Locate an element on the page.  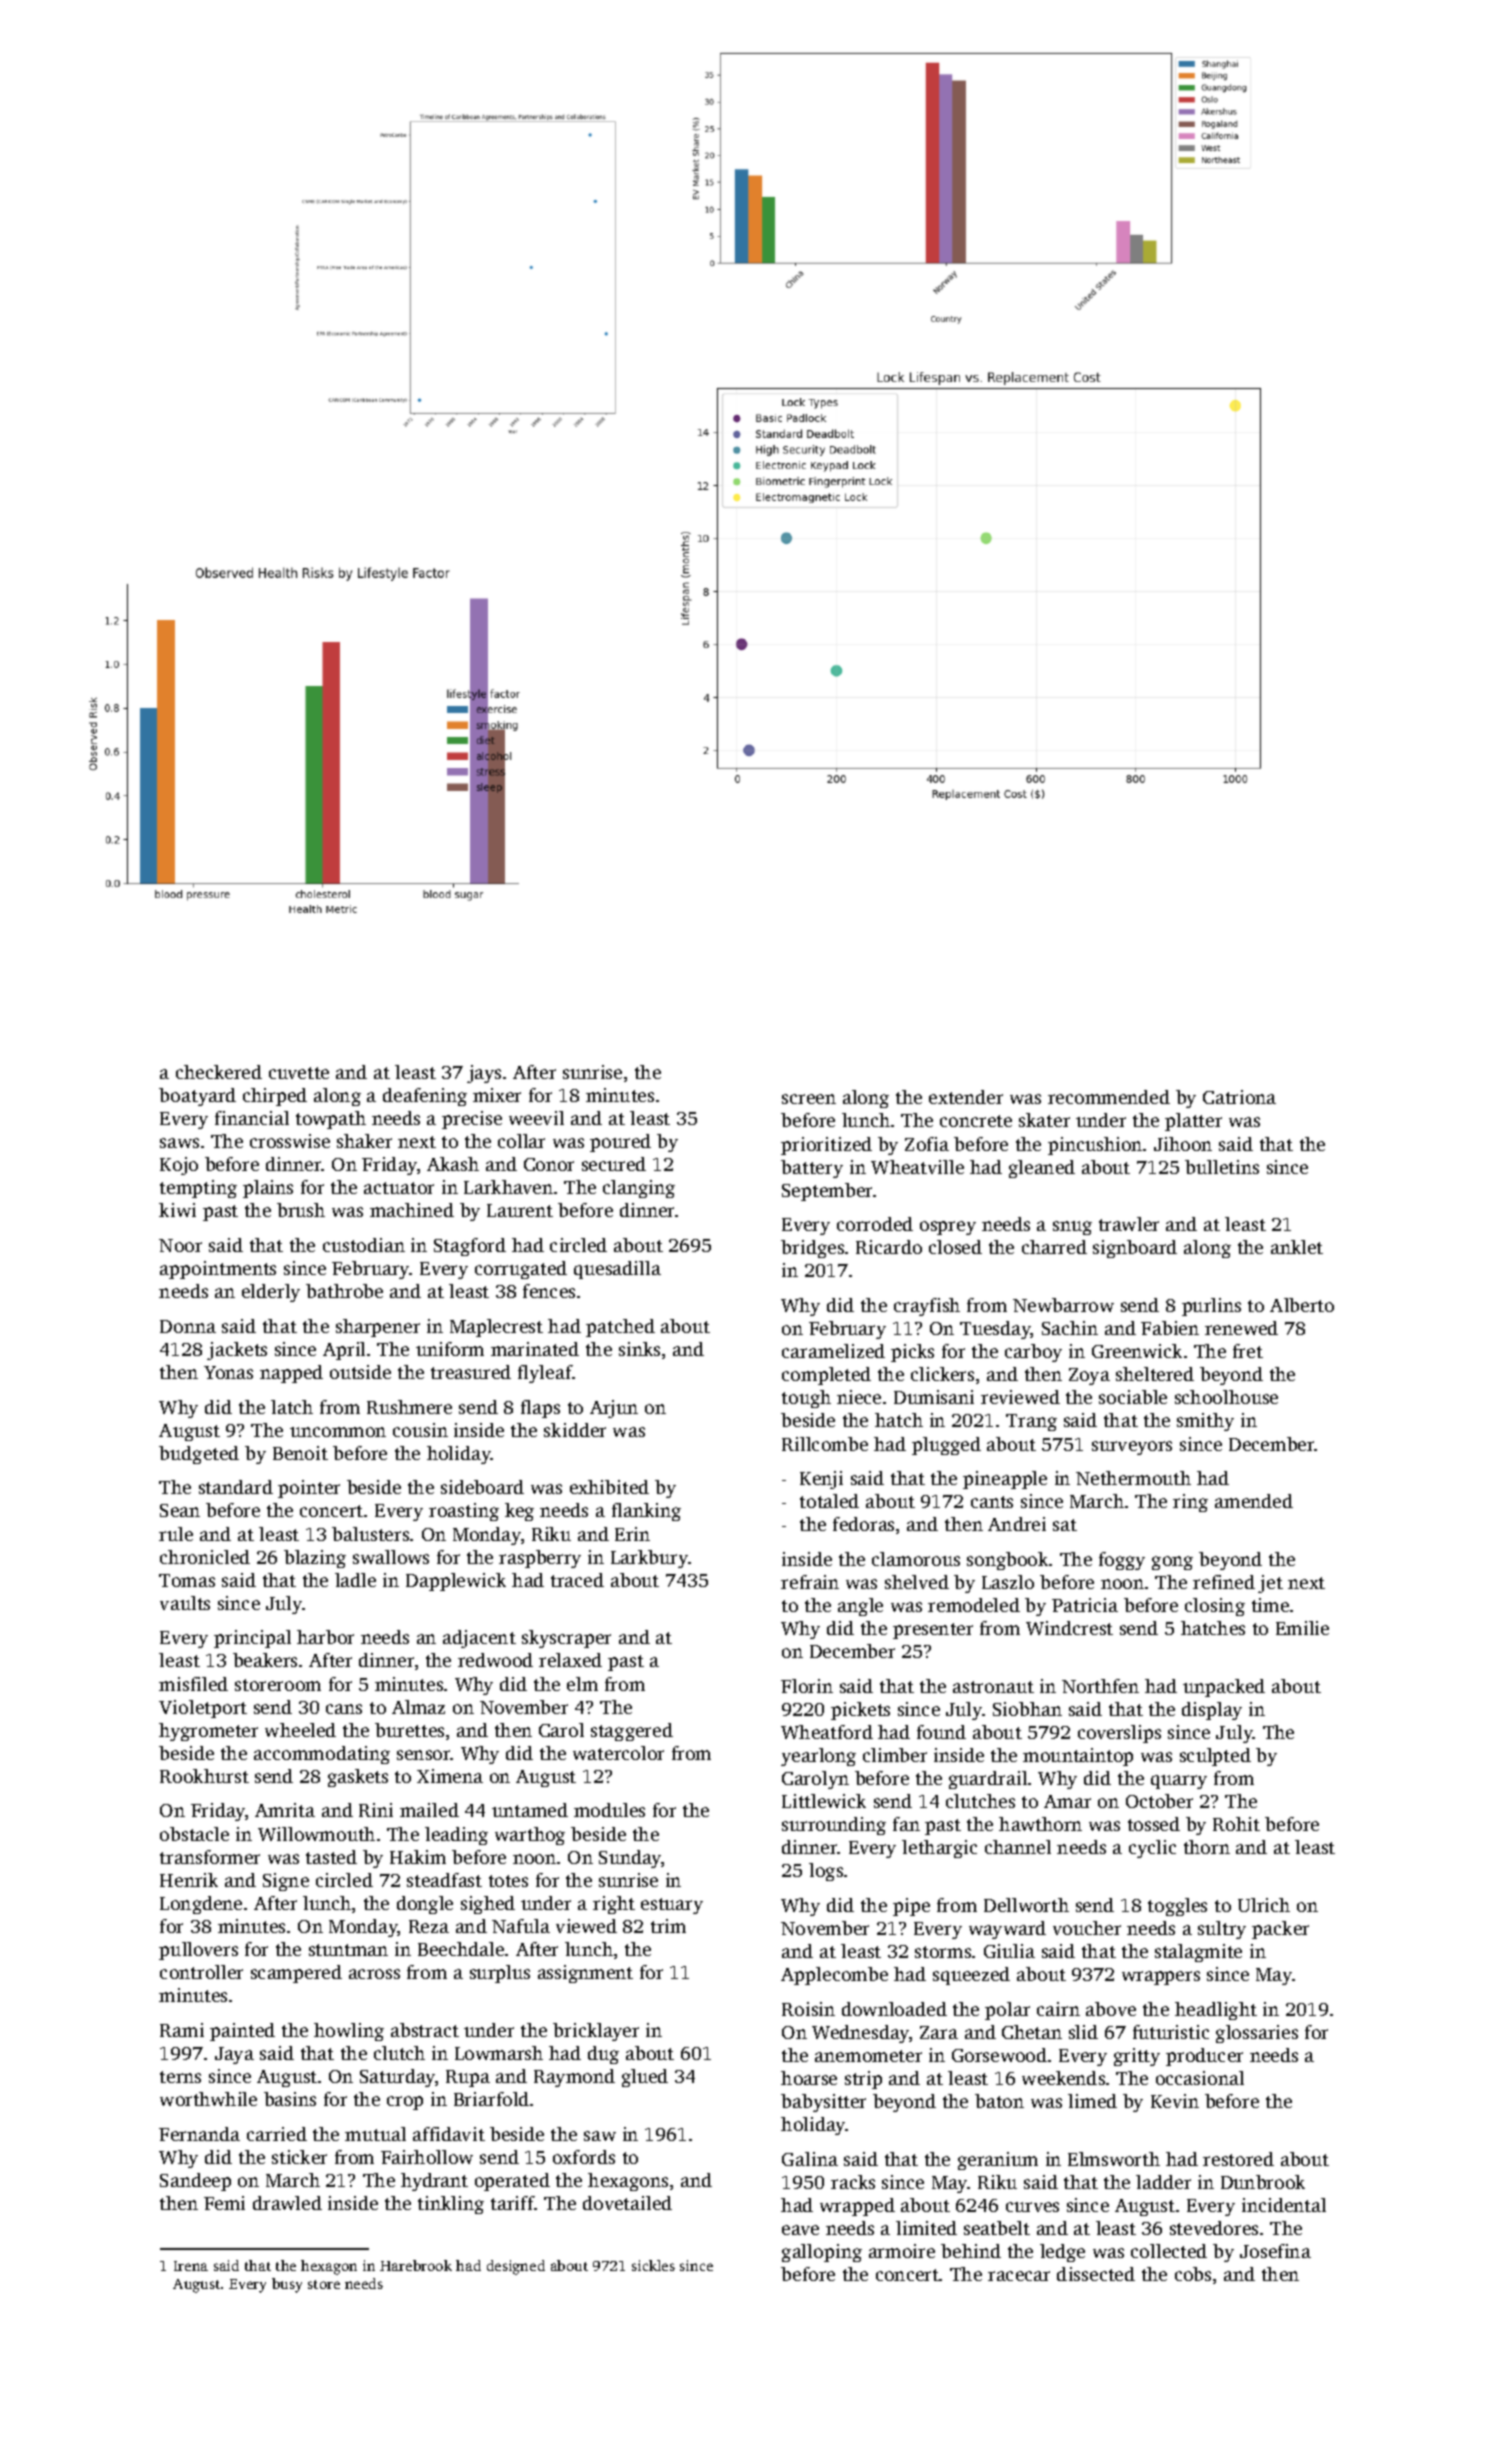
clamorous is located at coordinates (916, 1559).
